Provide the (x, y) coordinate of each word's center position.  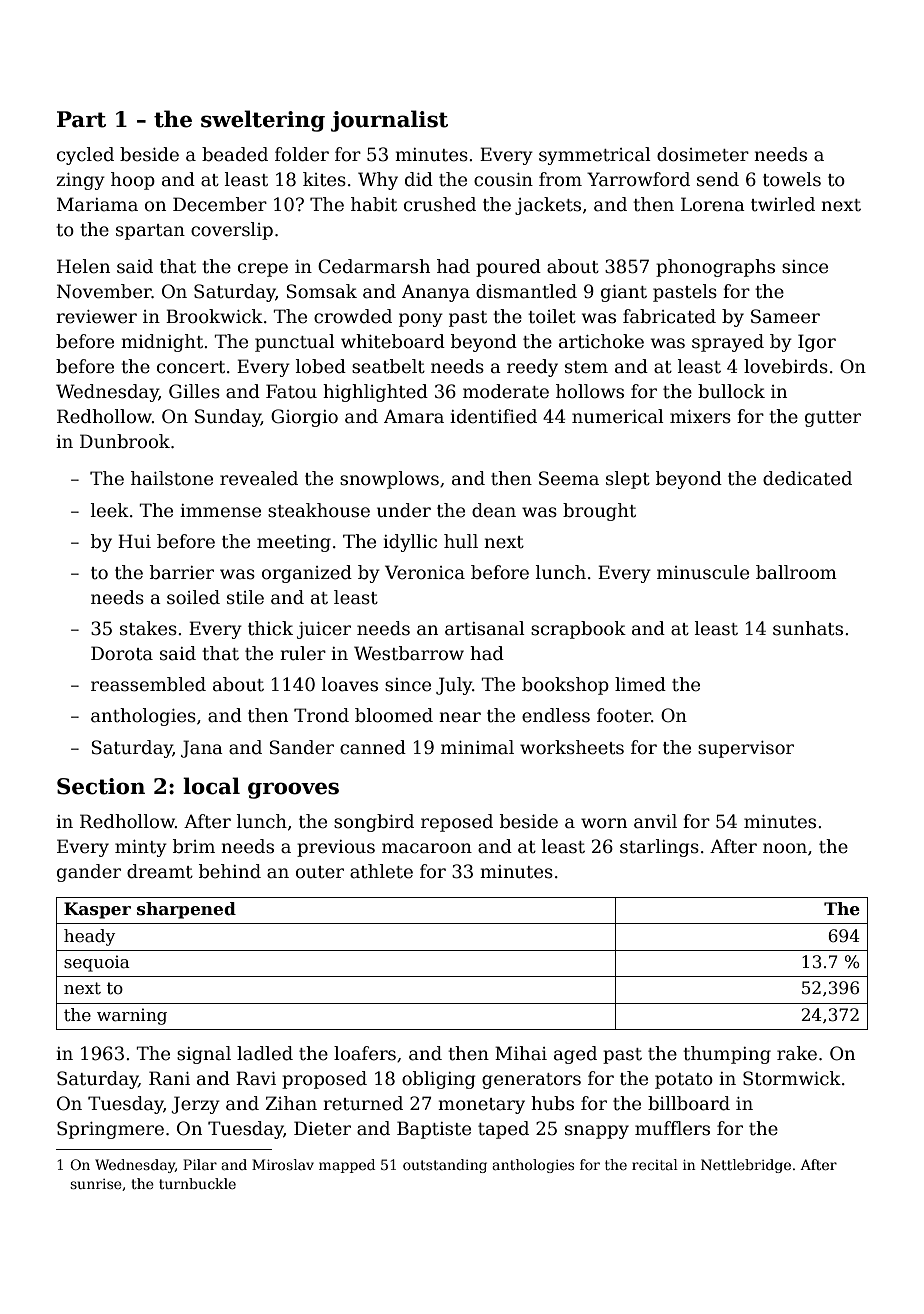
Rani (169, 1078)
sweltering (263, 121)
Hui (134, 541)
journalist (389, 121)
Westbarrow (409, 653)
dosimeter (703, 154)
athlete (381, 871)
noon (785, 848)
